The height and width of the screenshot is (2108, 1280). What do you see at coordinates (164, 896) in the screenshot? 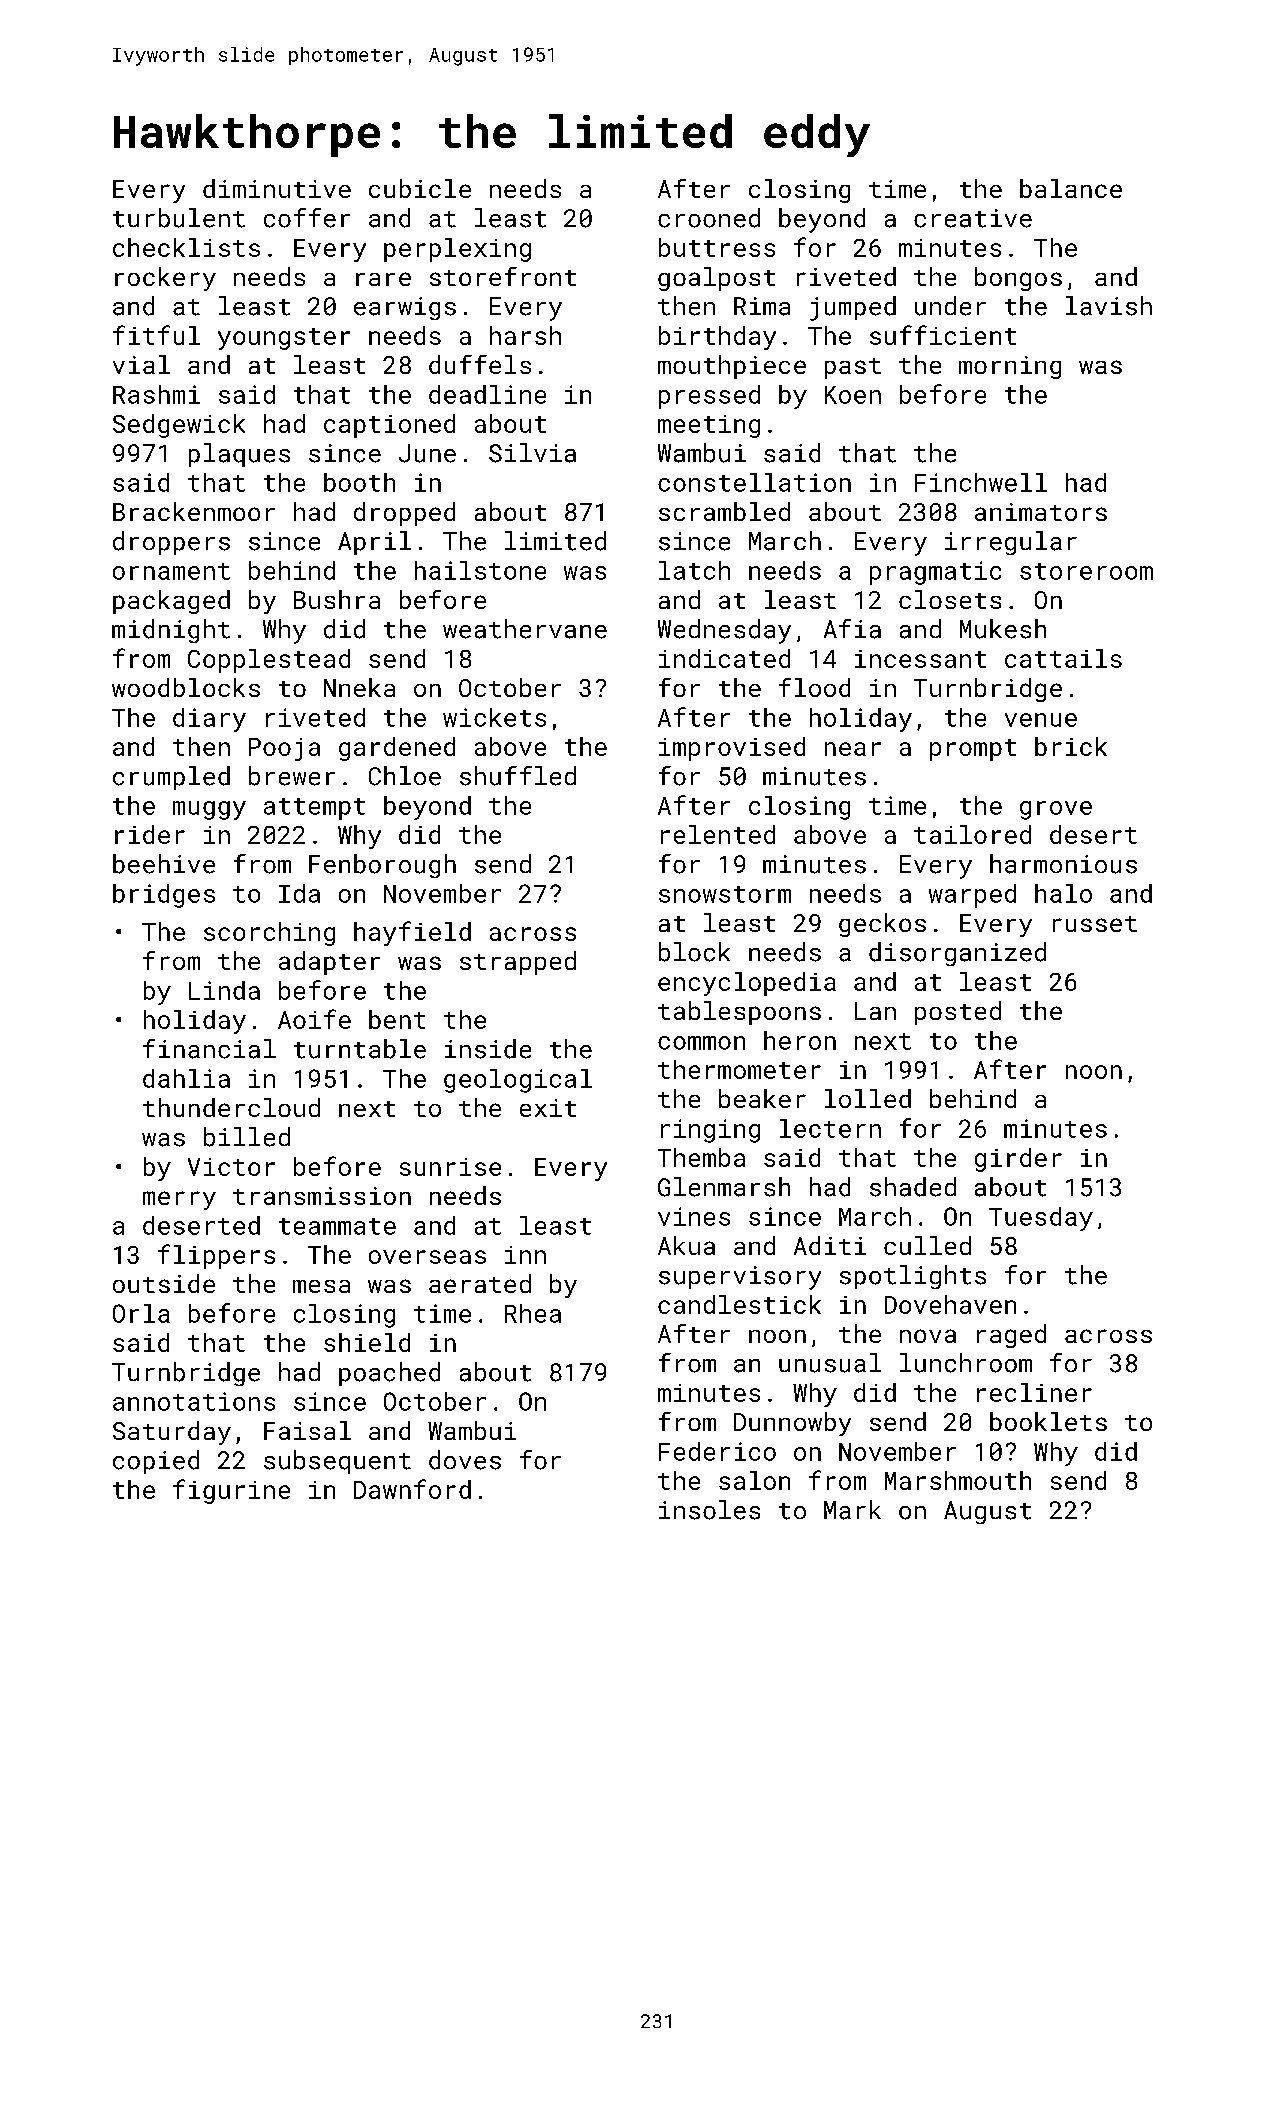
I see `bridges` at bounding box center [164, 896].
